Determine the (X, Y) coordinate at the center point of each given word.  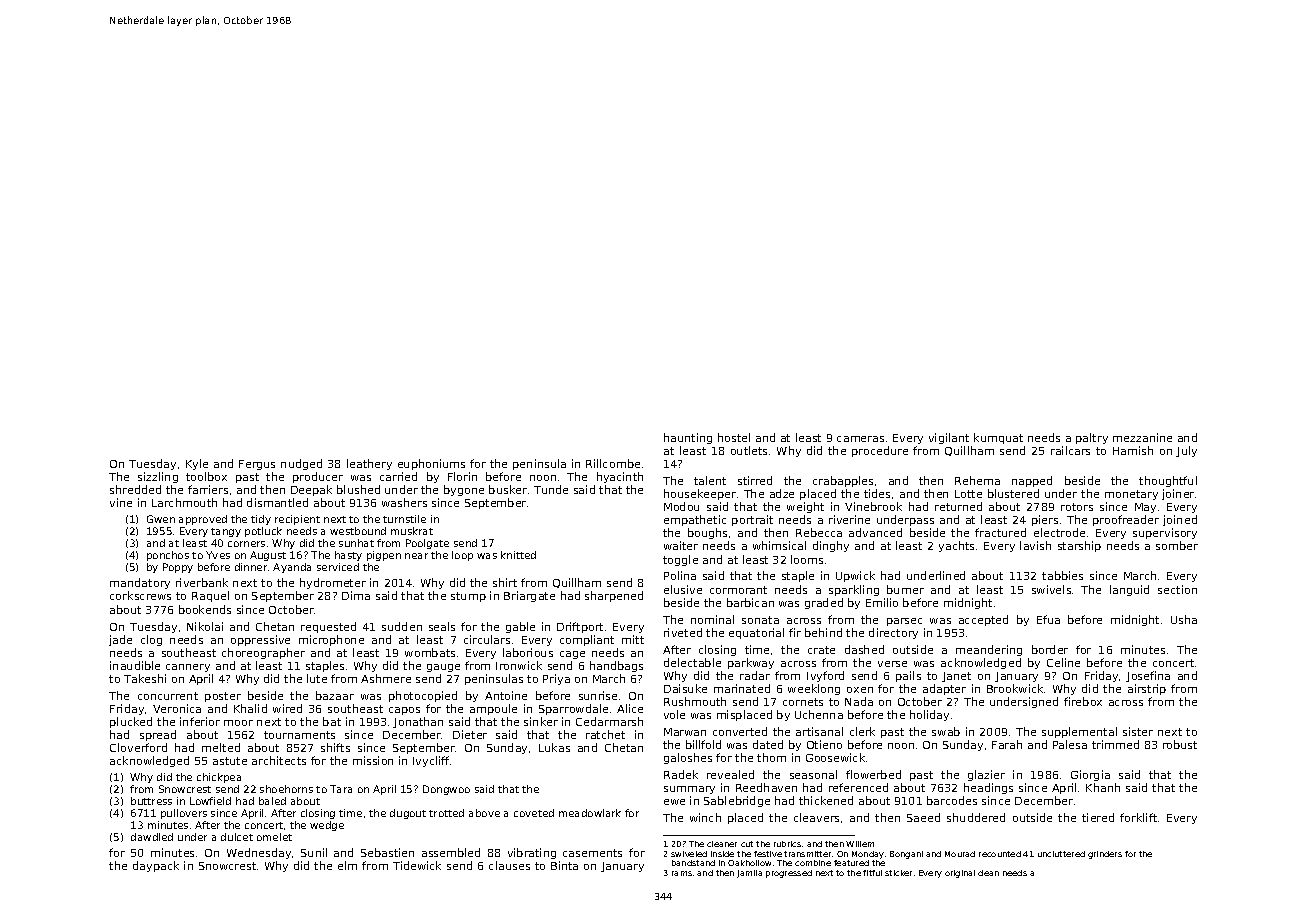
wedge (327, 826)
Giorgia (1090, 775)
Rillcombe (613, 463)
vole (674, 714)
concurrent (168, 696)
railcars (1070, 450)
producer (318, 477)
